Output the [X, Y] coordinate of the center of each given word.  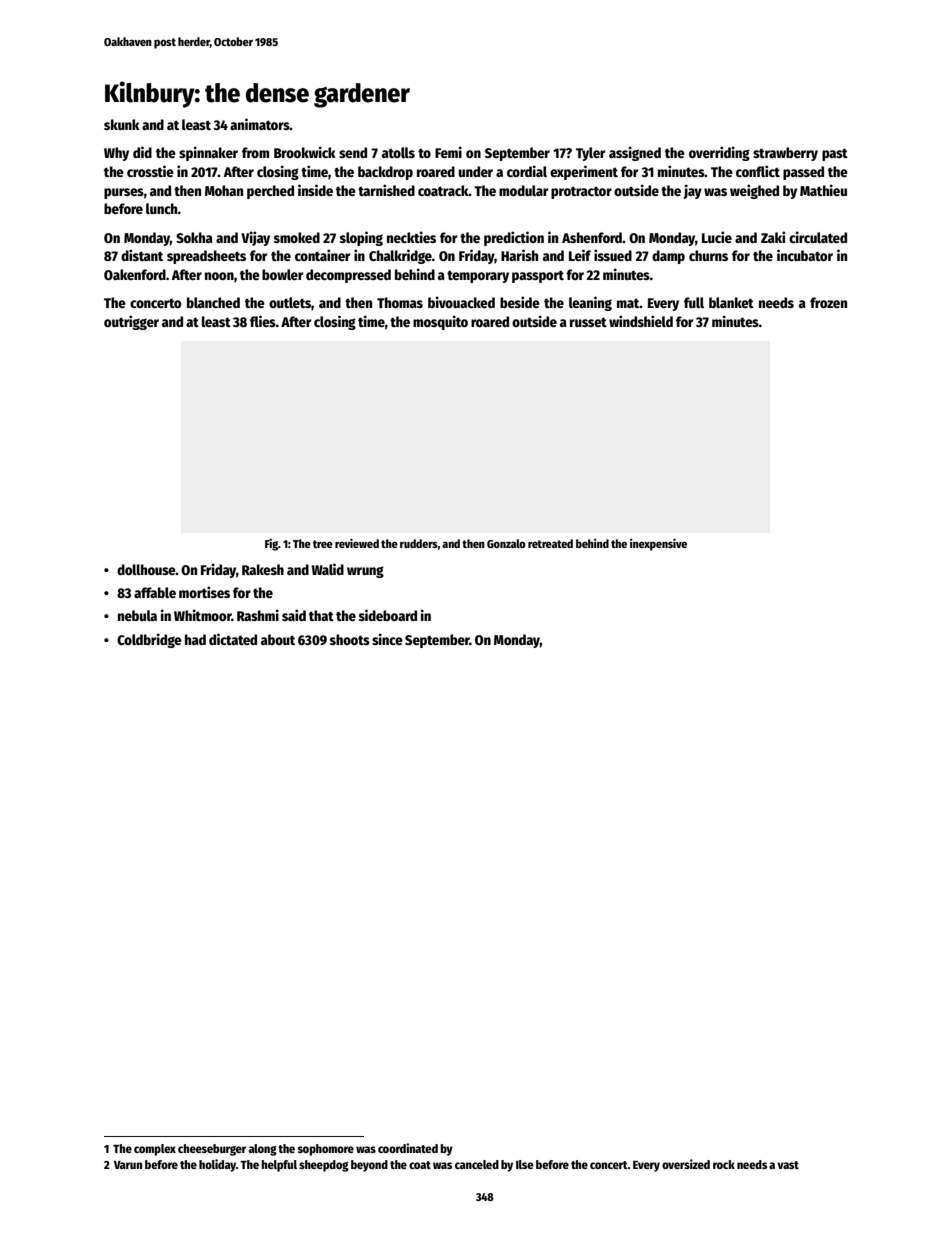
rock [724, 1164]
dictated [233, 639]
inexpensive [658, 544]
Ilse [525, 1164]
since [387, 639]
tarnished [386, 190]
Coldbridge [149, 640]
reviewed [357, 543]
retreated [550, 543]
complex [155, 1150]
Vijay [255, 238]
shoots [350, 639]
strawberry [785, 154]
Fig [271, 545]
